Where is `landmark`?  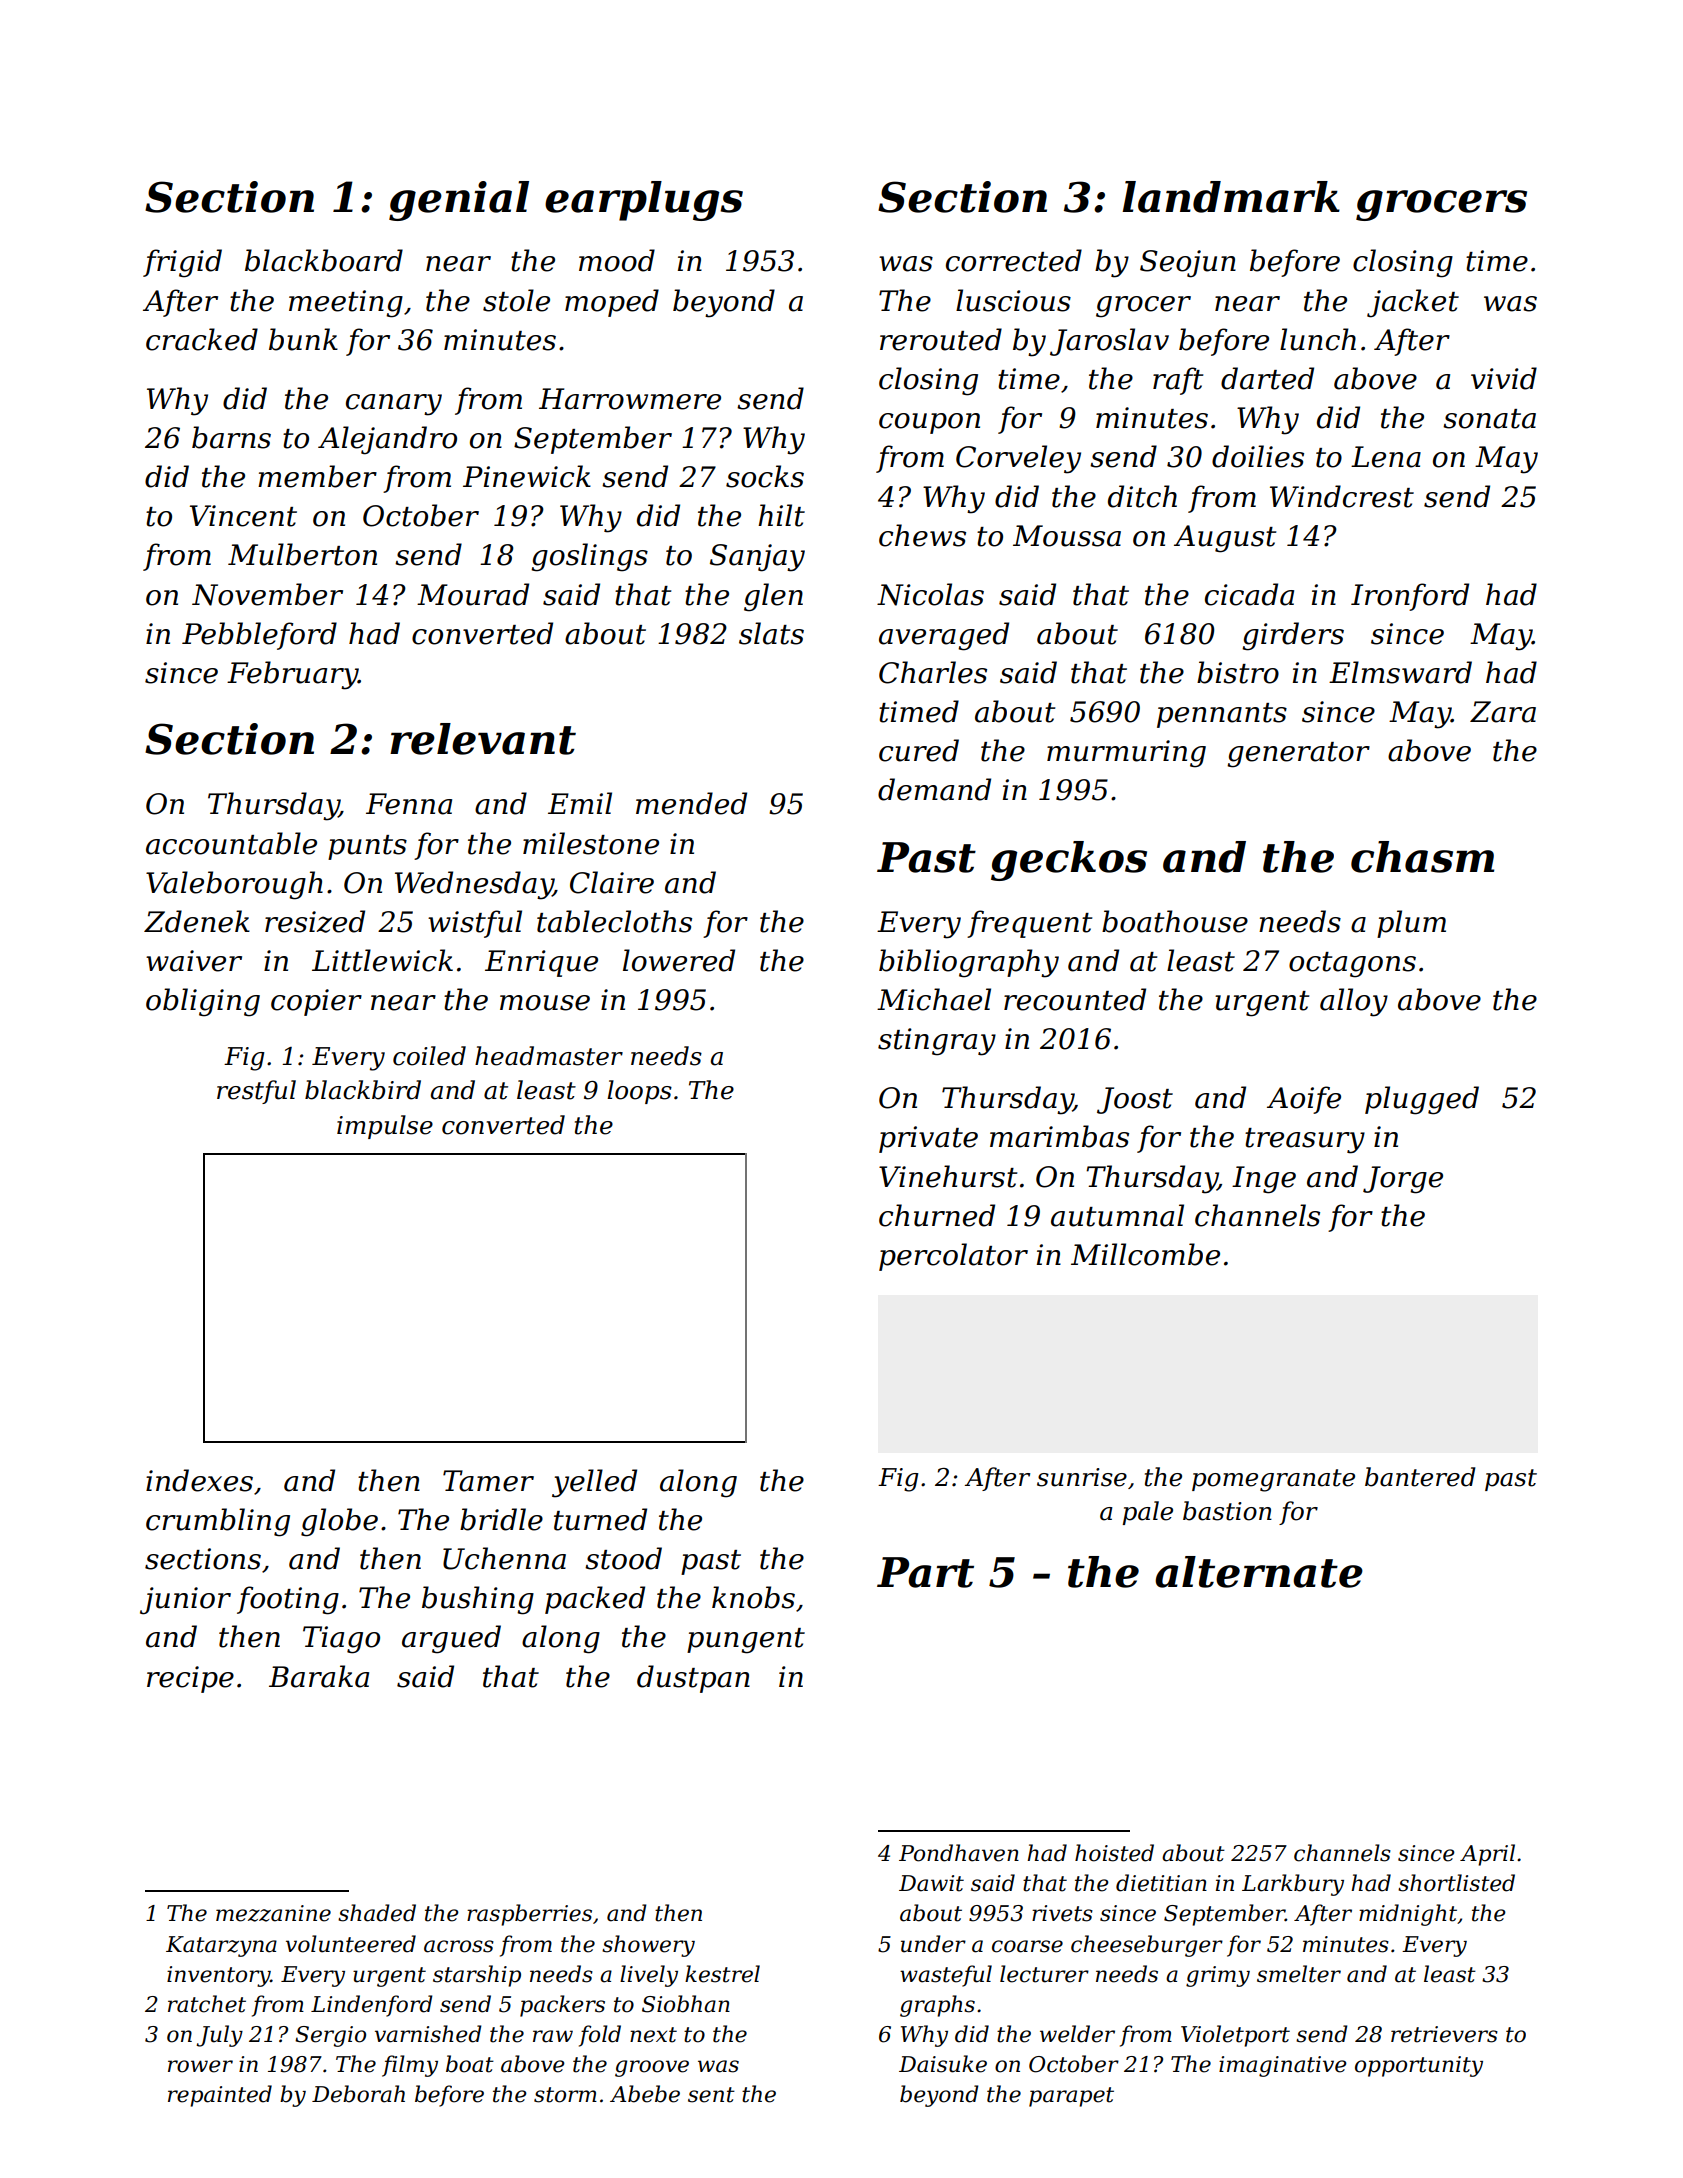
landmark is located at coordinates (1231, 197).
